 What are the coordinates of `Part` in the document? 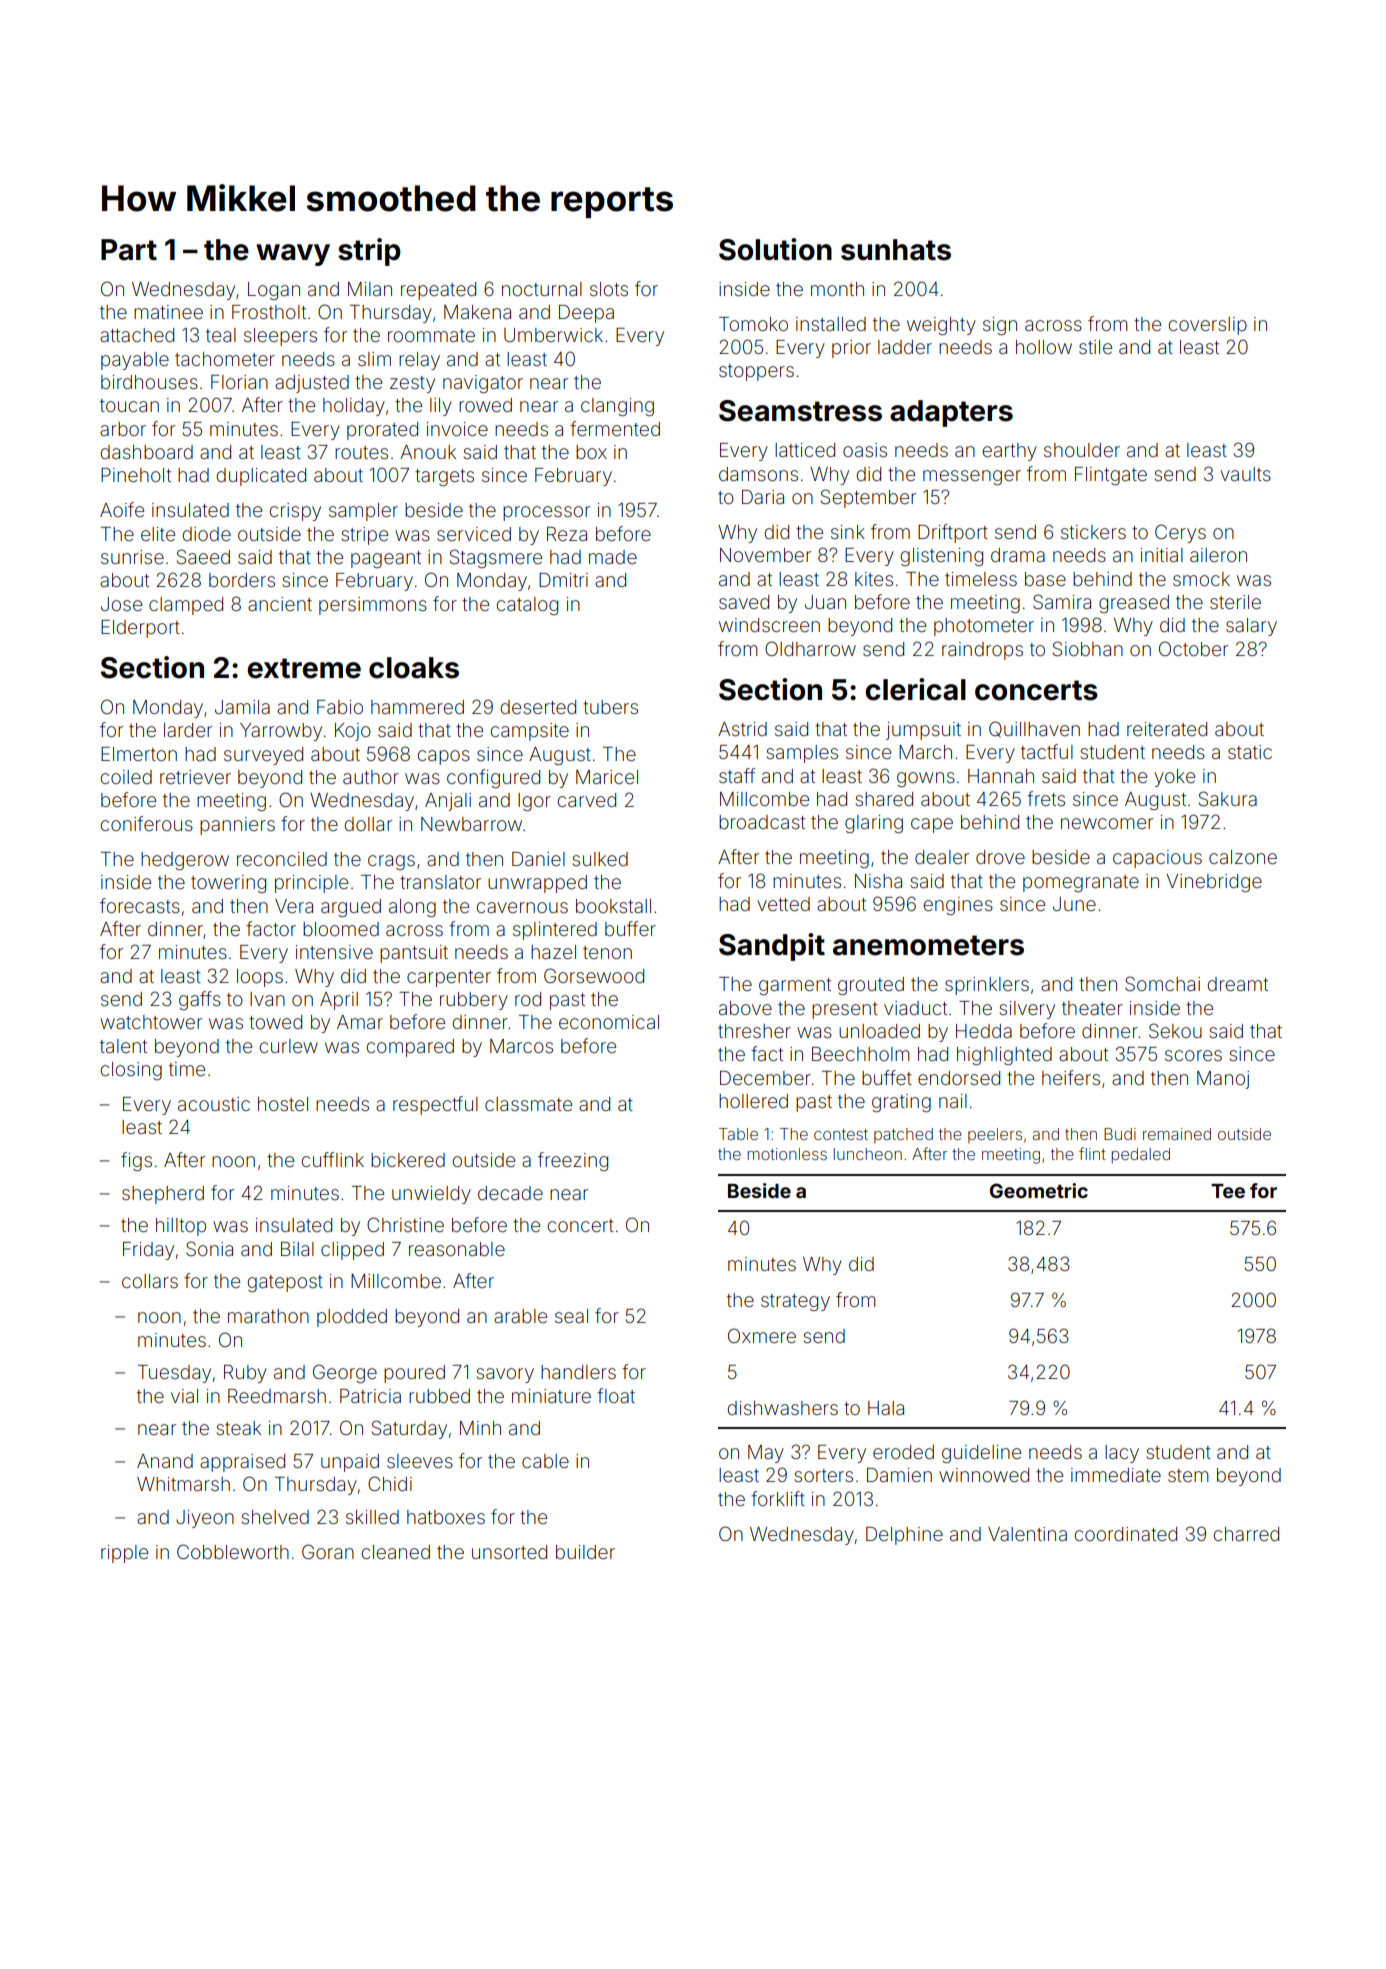 It's located at (129, 250).
